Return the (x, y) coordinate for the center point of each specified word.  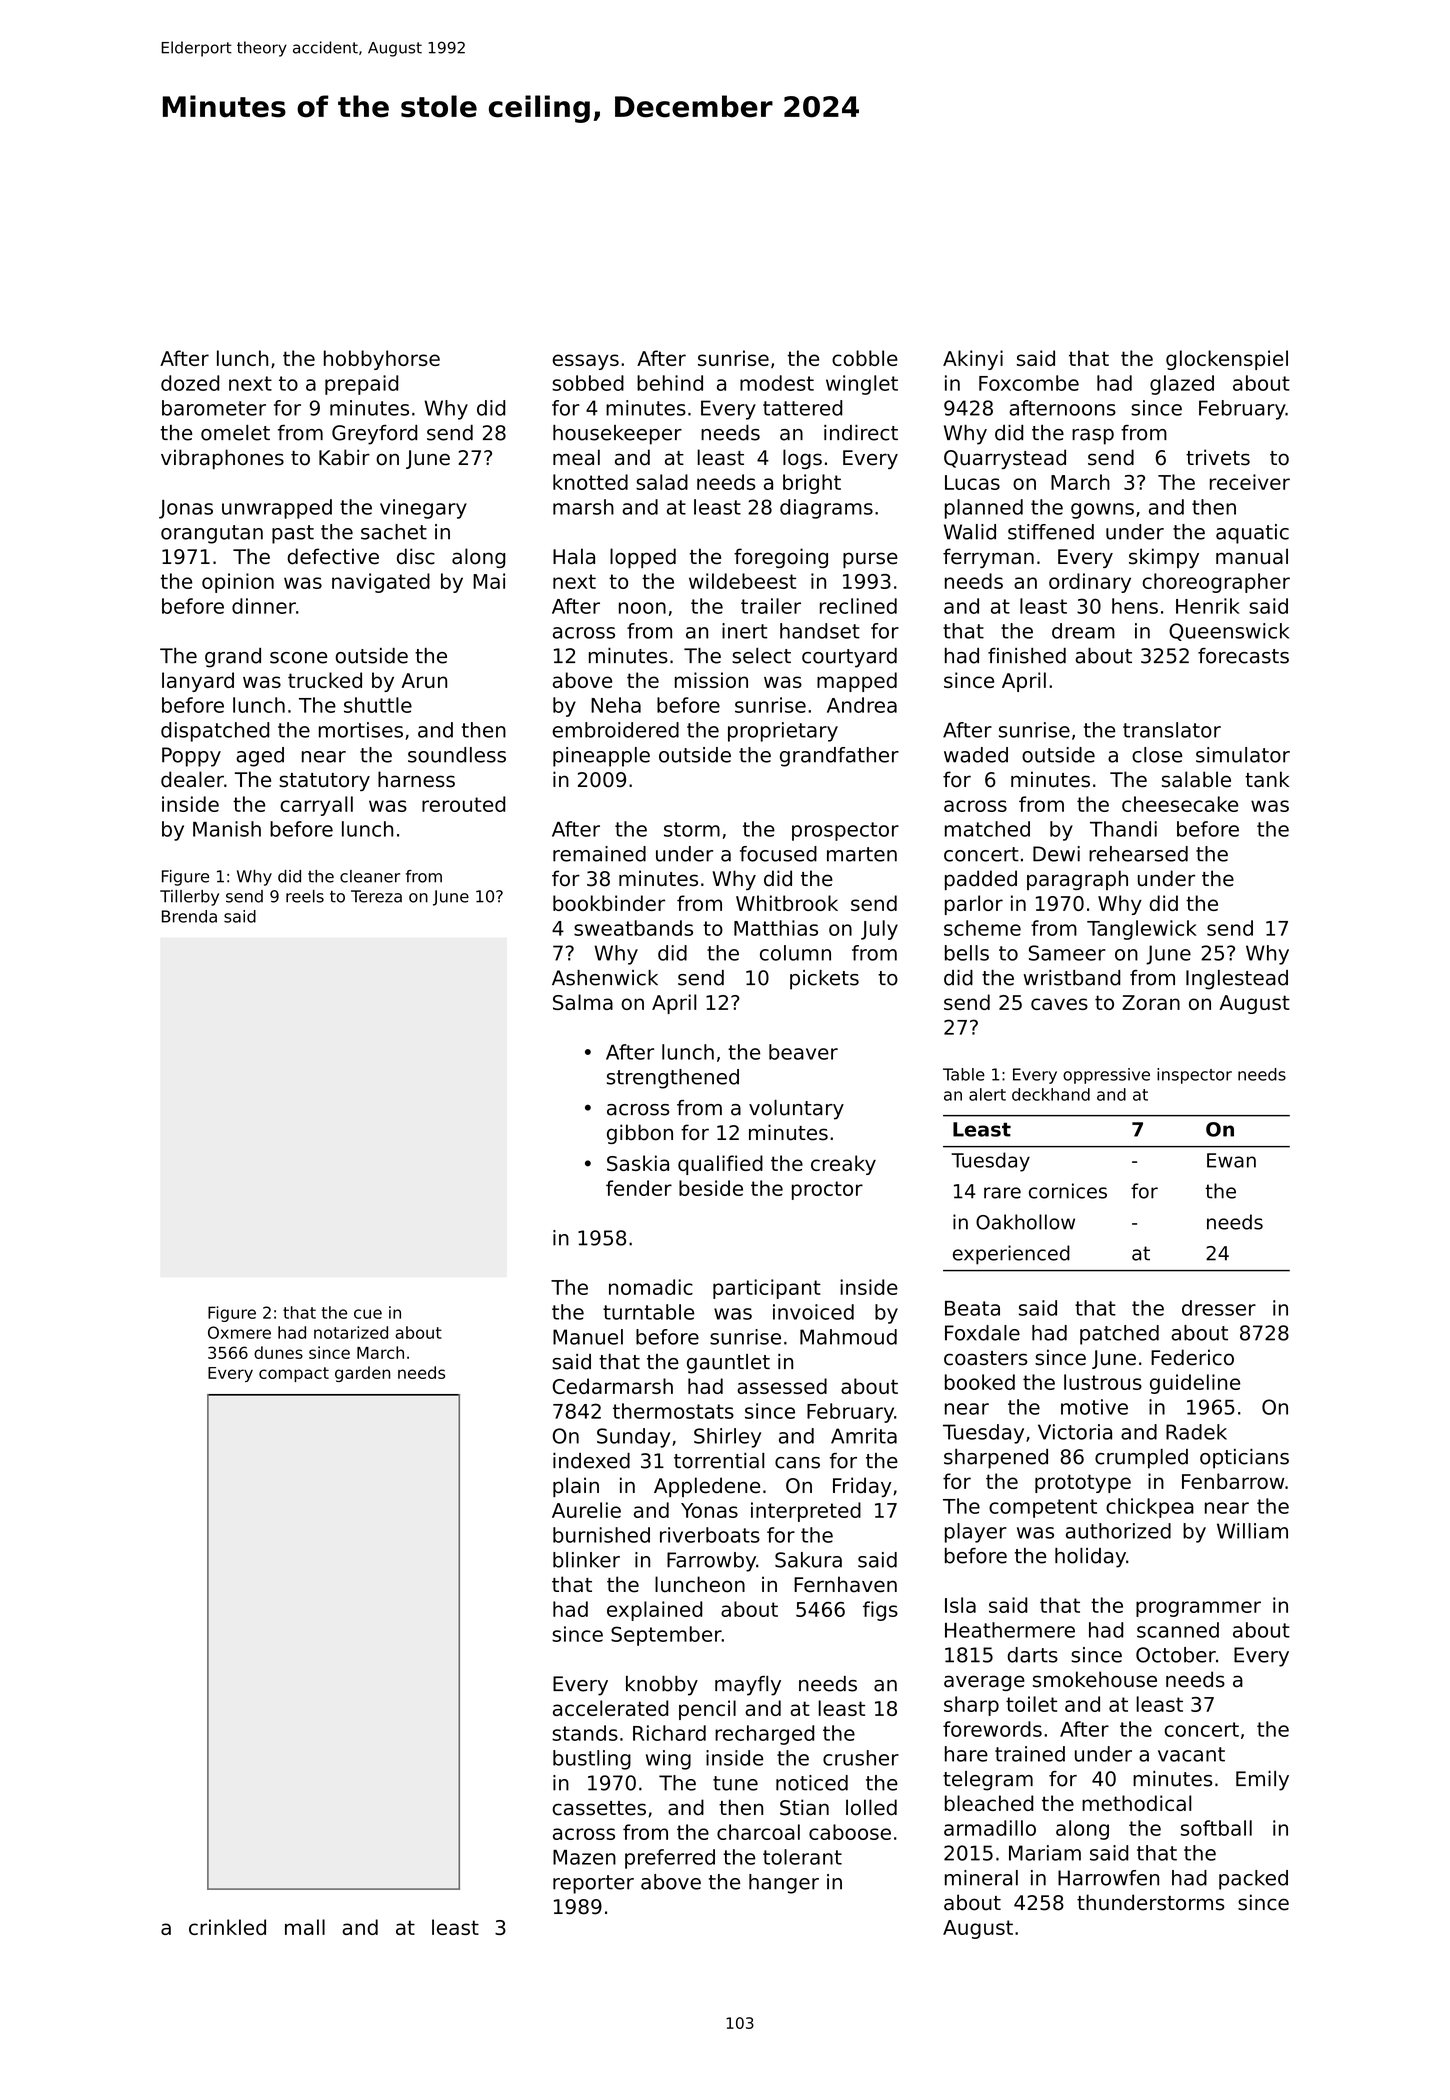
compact (294, 1374)
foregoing (781, 558)
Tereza (376, 896)
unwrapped (277, 509)
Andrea (862, 705)
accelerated (610, 1708)
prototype (1083, 1483)
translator (1172, 730)
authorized (1118, 1531)
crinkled (227, 1927)
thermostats (673, 1411)
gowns (1102, 511)
